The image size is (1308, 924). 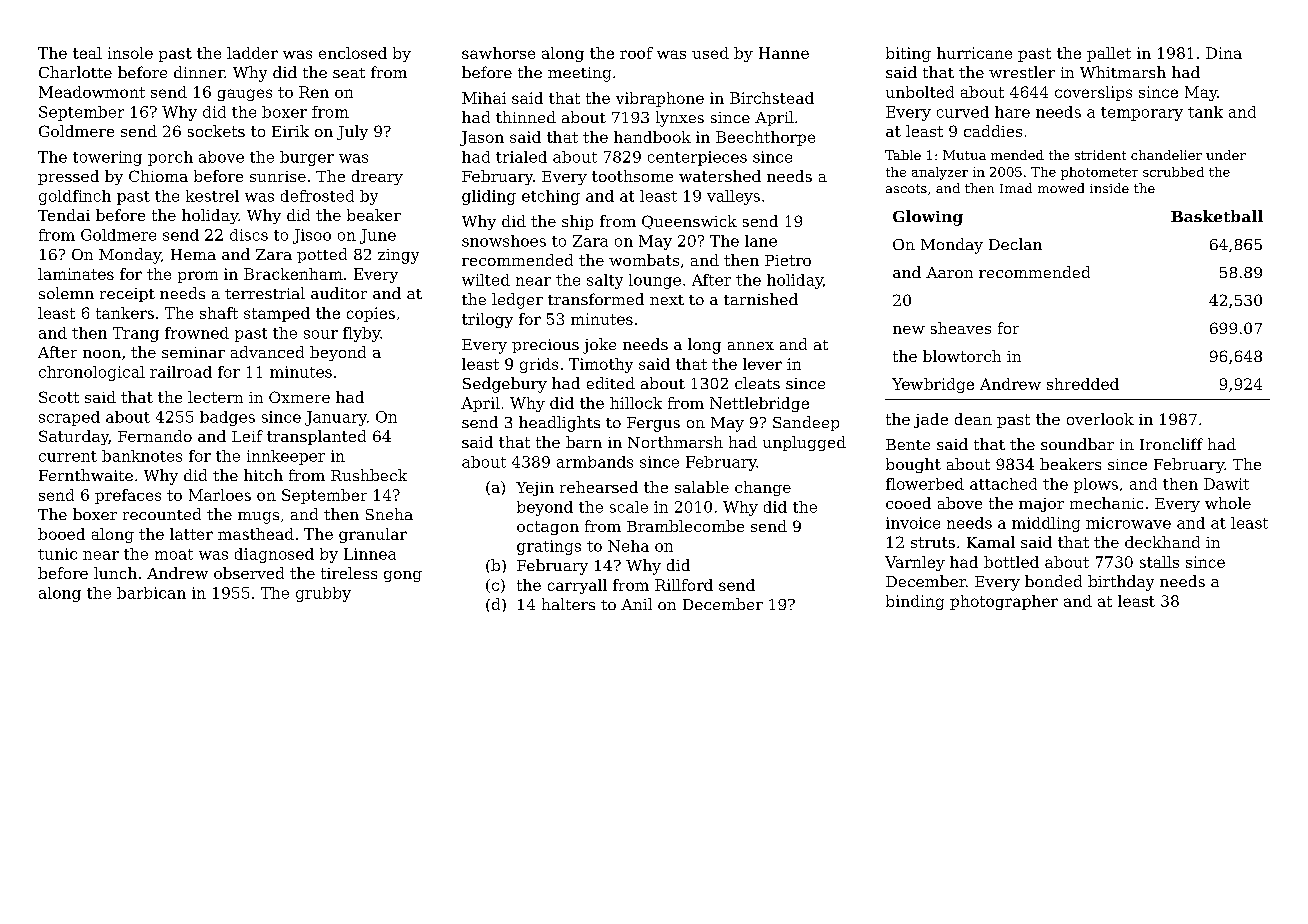 I want to click on Oxmere, so click(x=299, y=397).
